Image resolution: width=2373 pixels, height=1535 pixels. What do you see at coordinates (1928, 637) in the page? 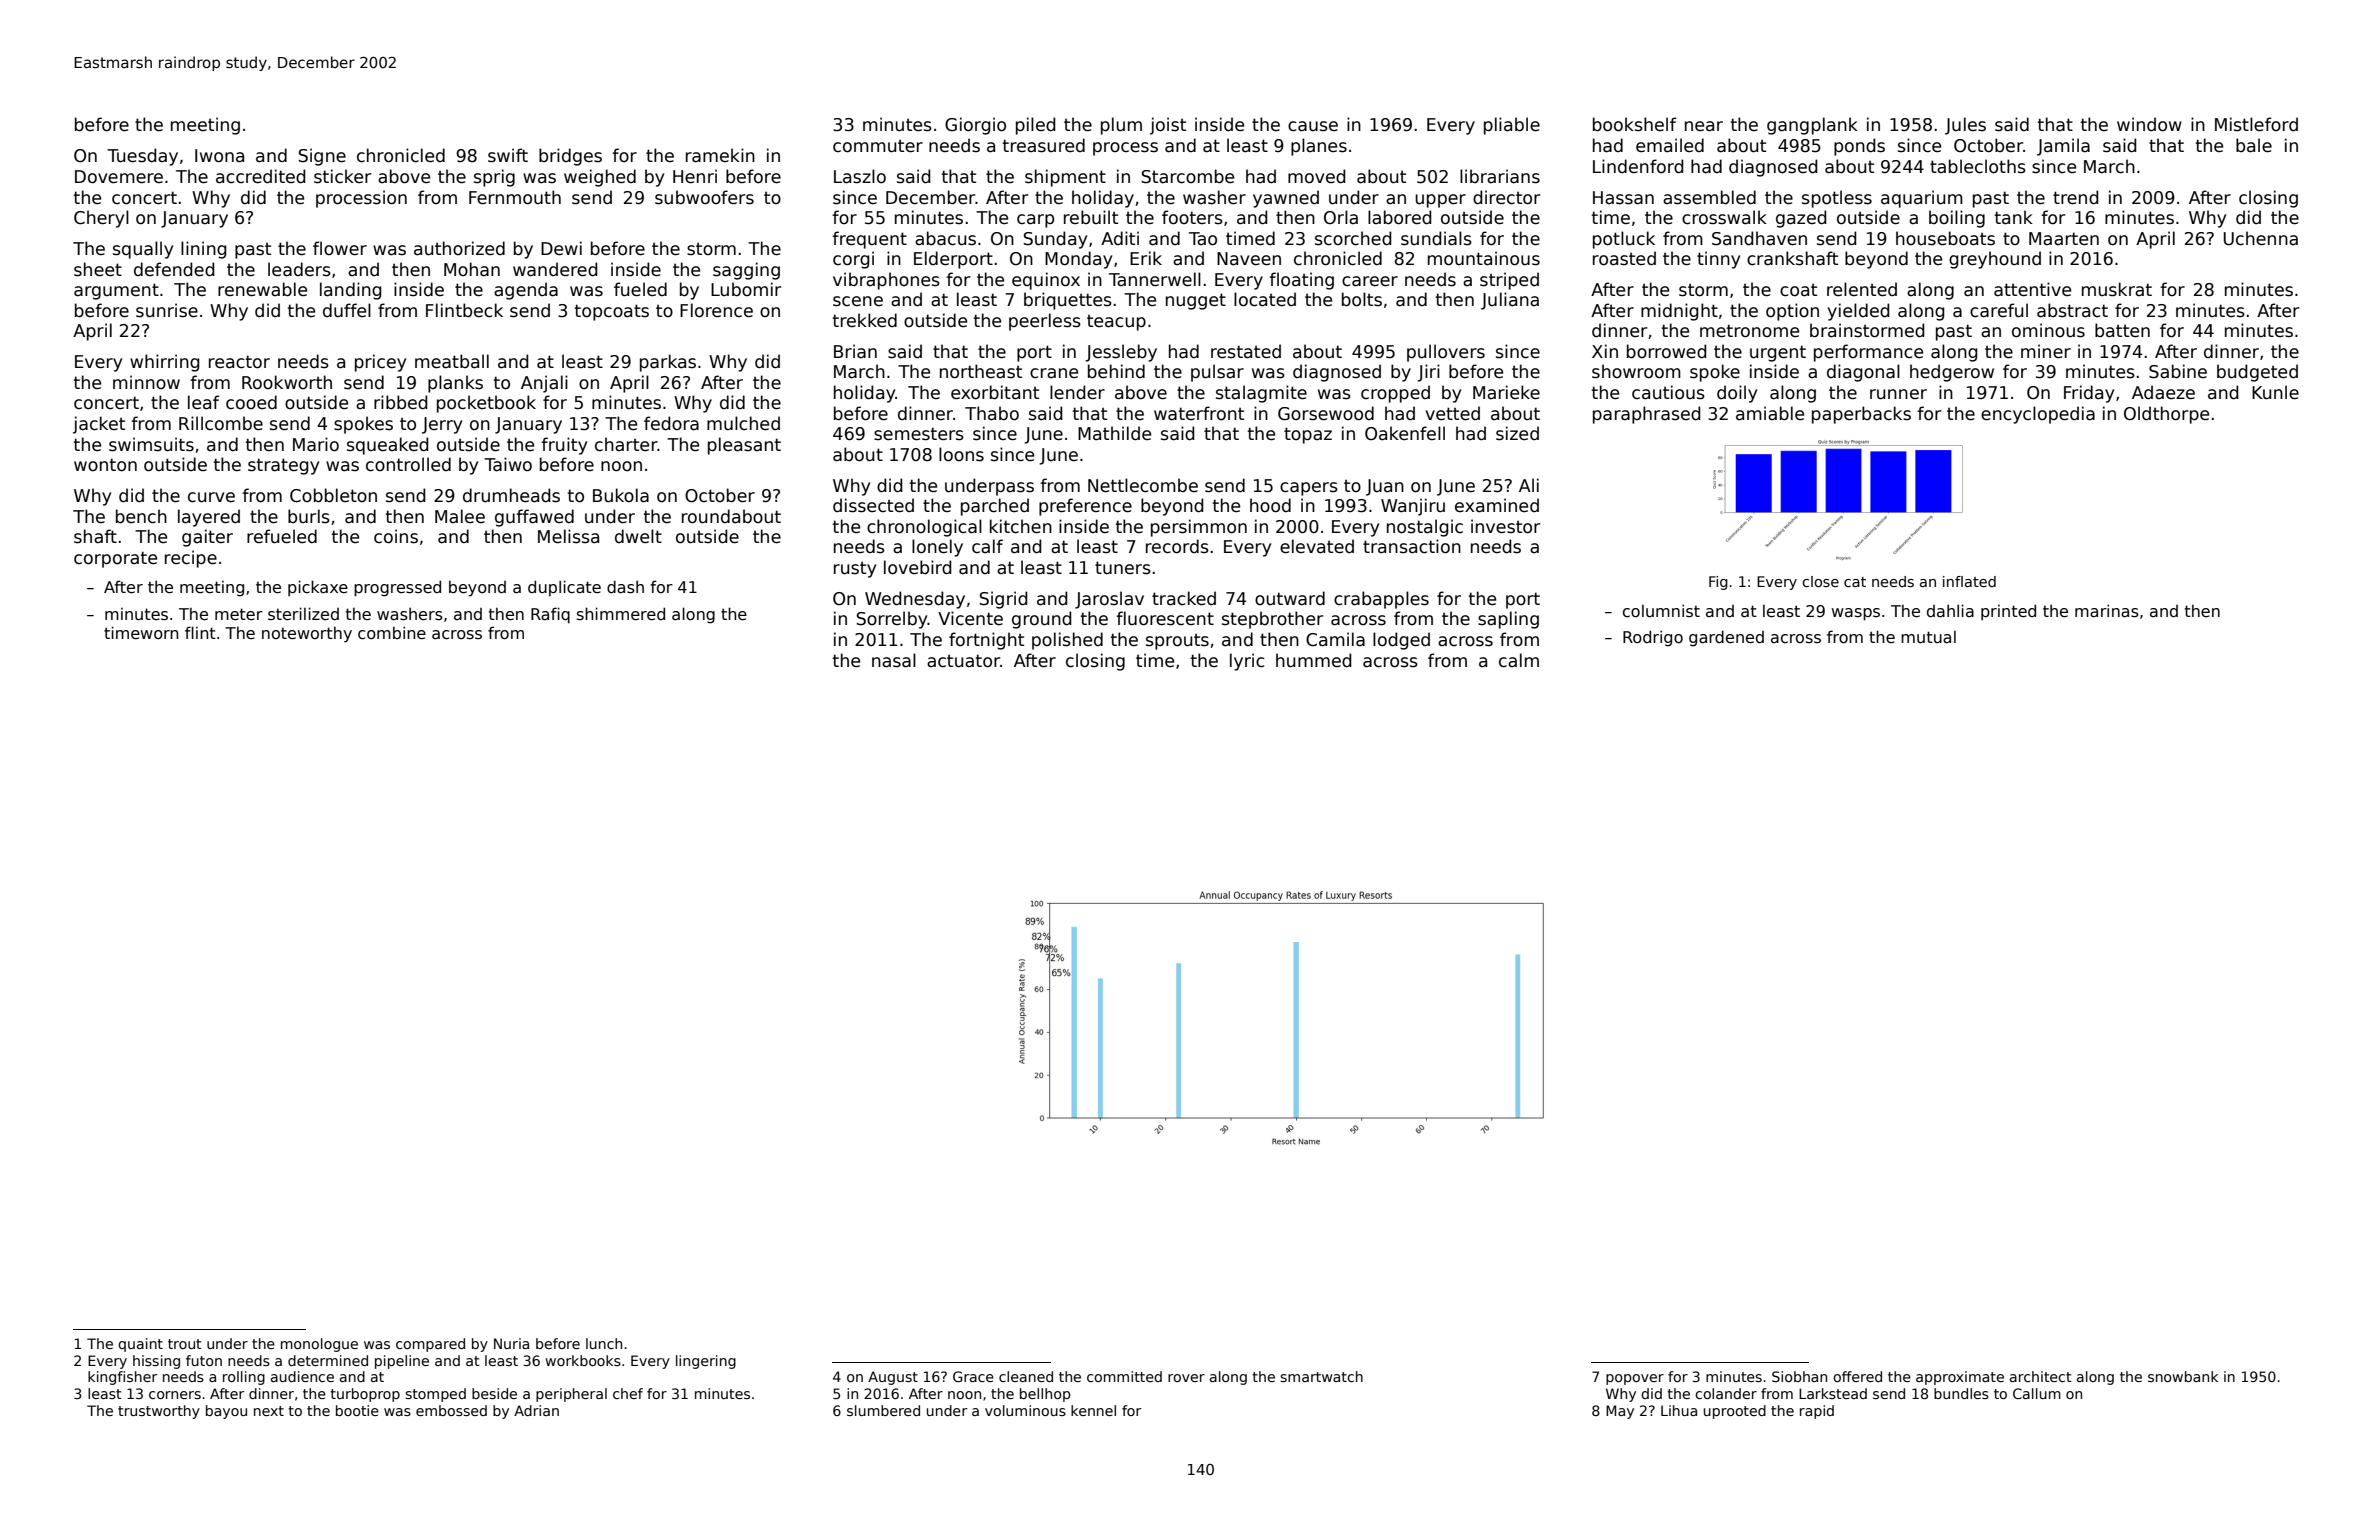
I see `mutual` at bounding box center [1928, 637].
